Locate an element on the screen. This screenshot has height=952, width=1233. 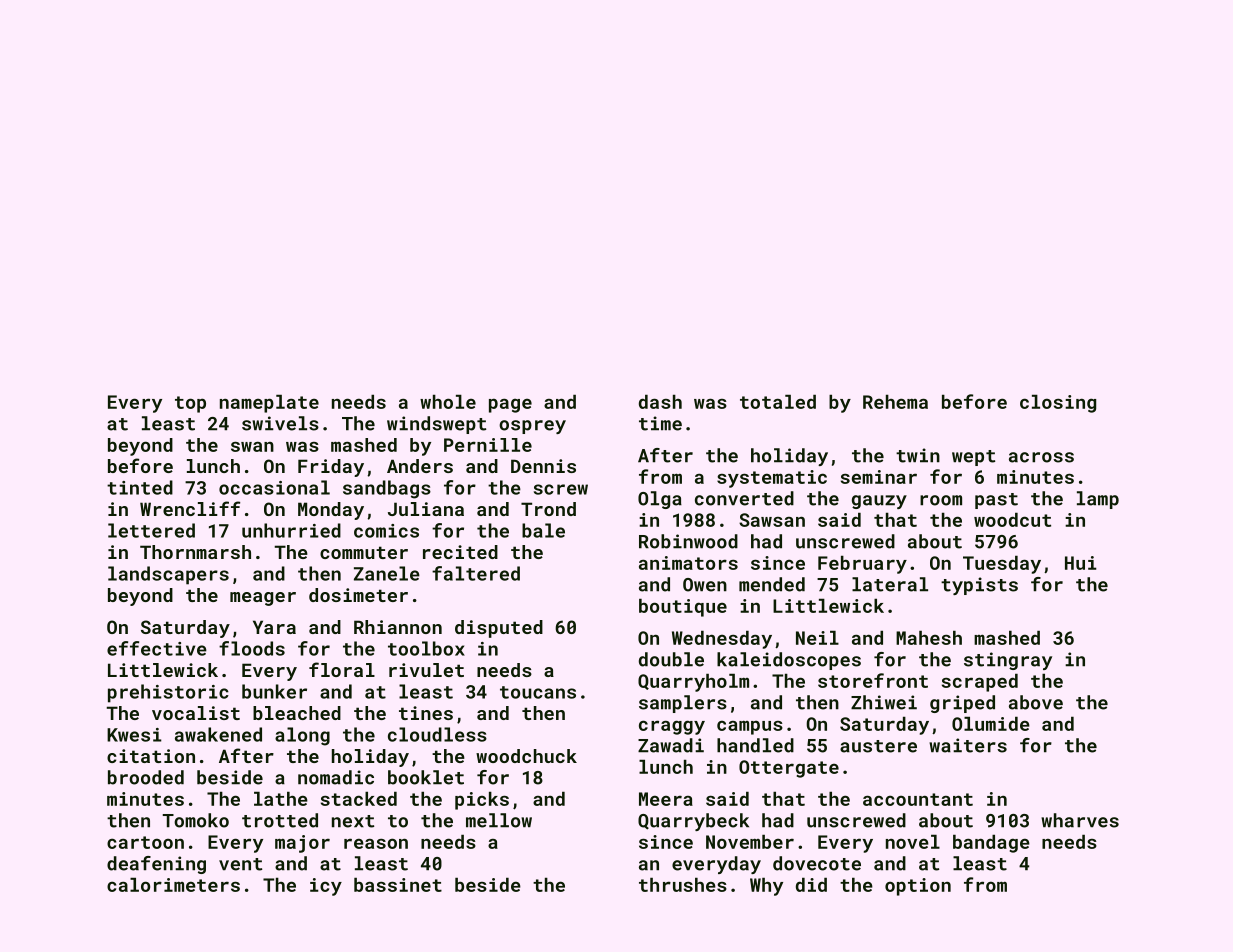
across is located at coordinates (1041, 457).
